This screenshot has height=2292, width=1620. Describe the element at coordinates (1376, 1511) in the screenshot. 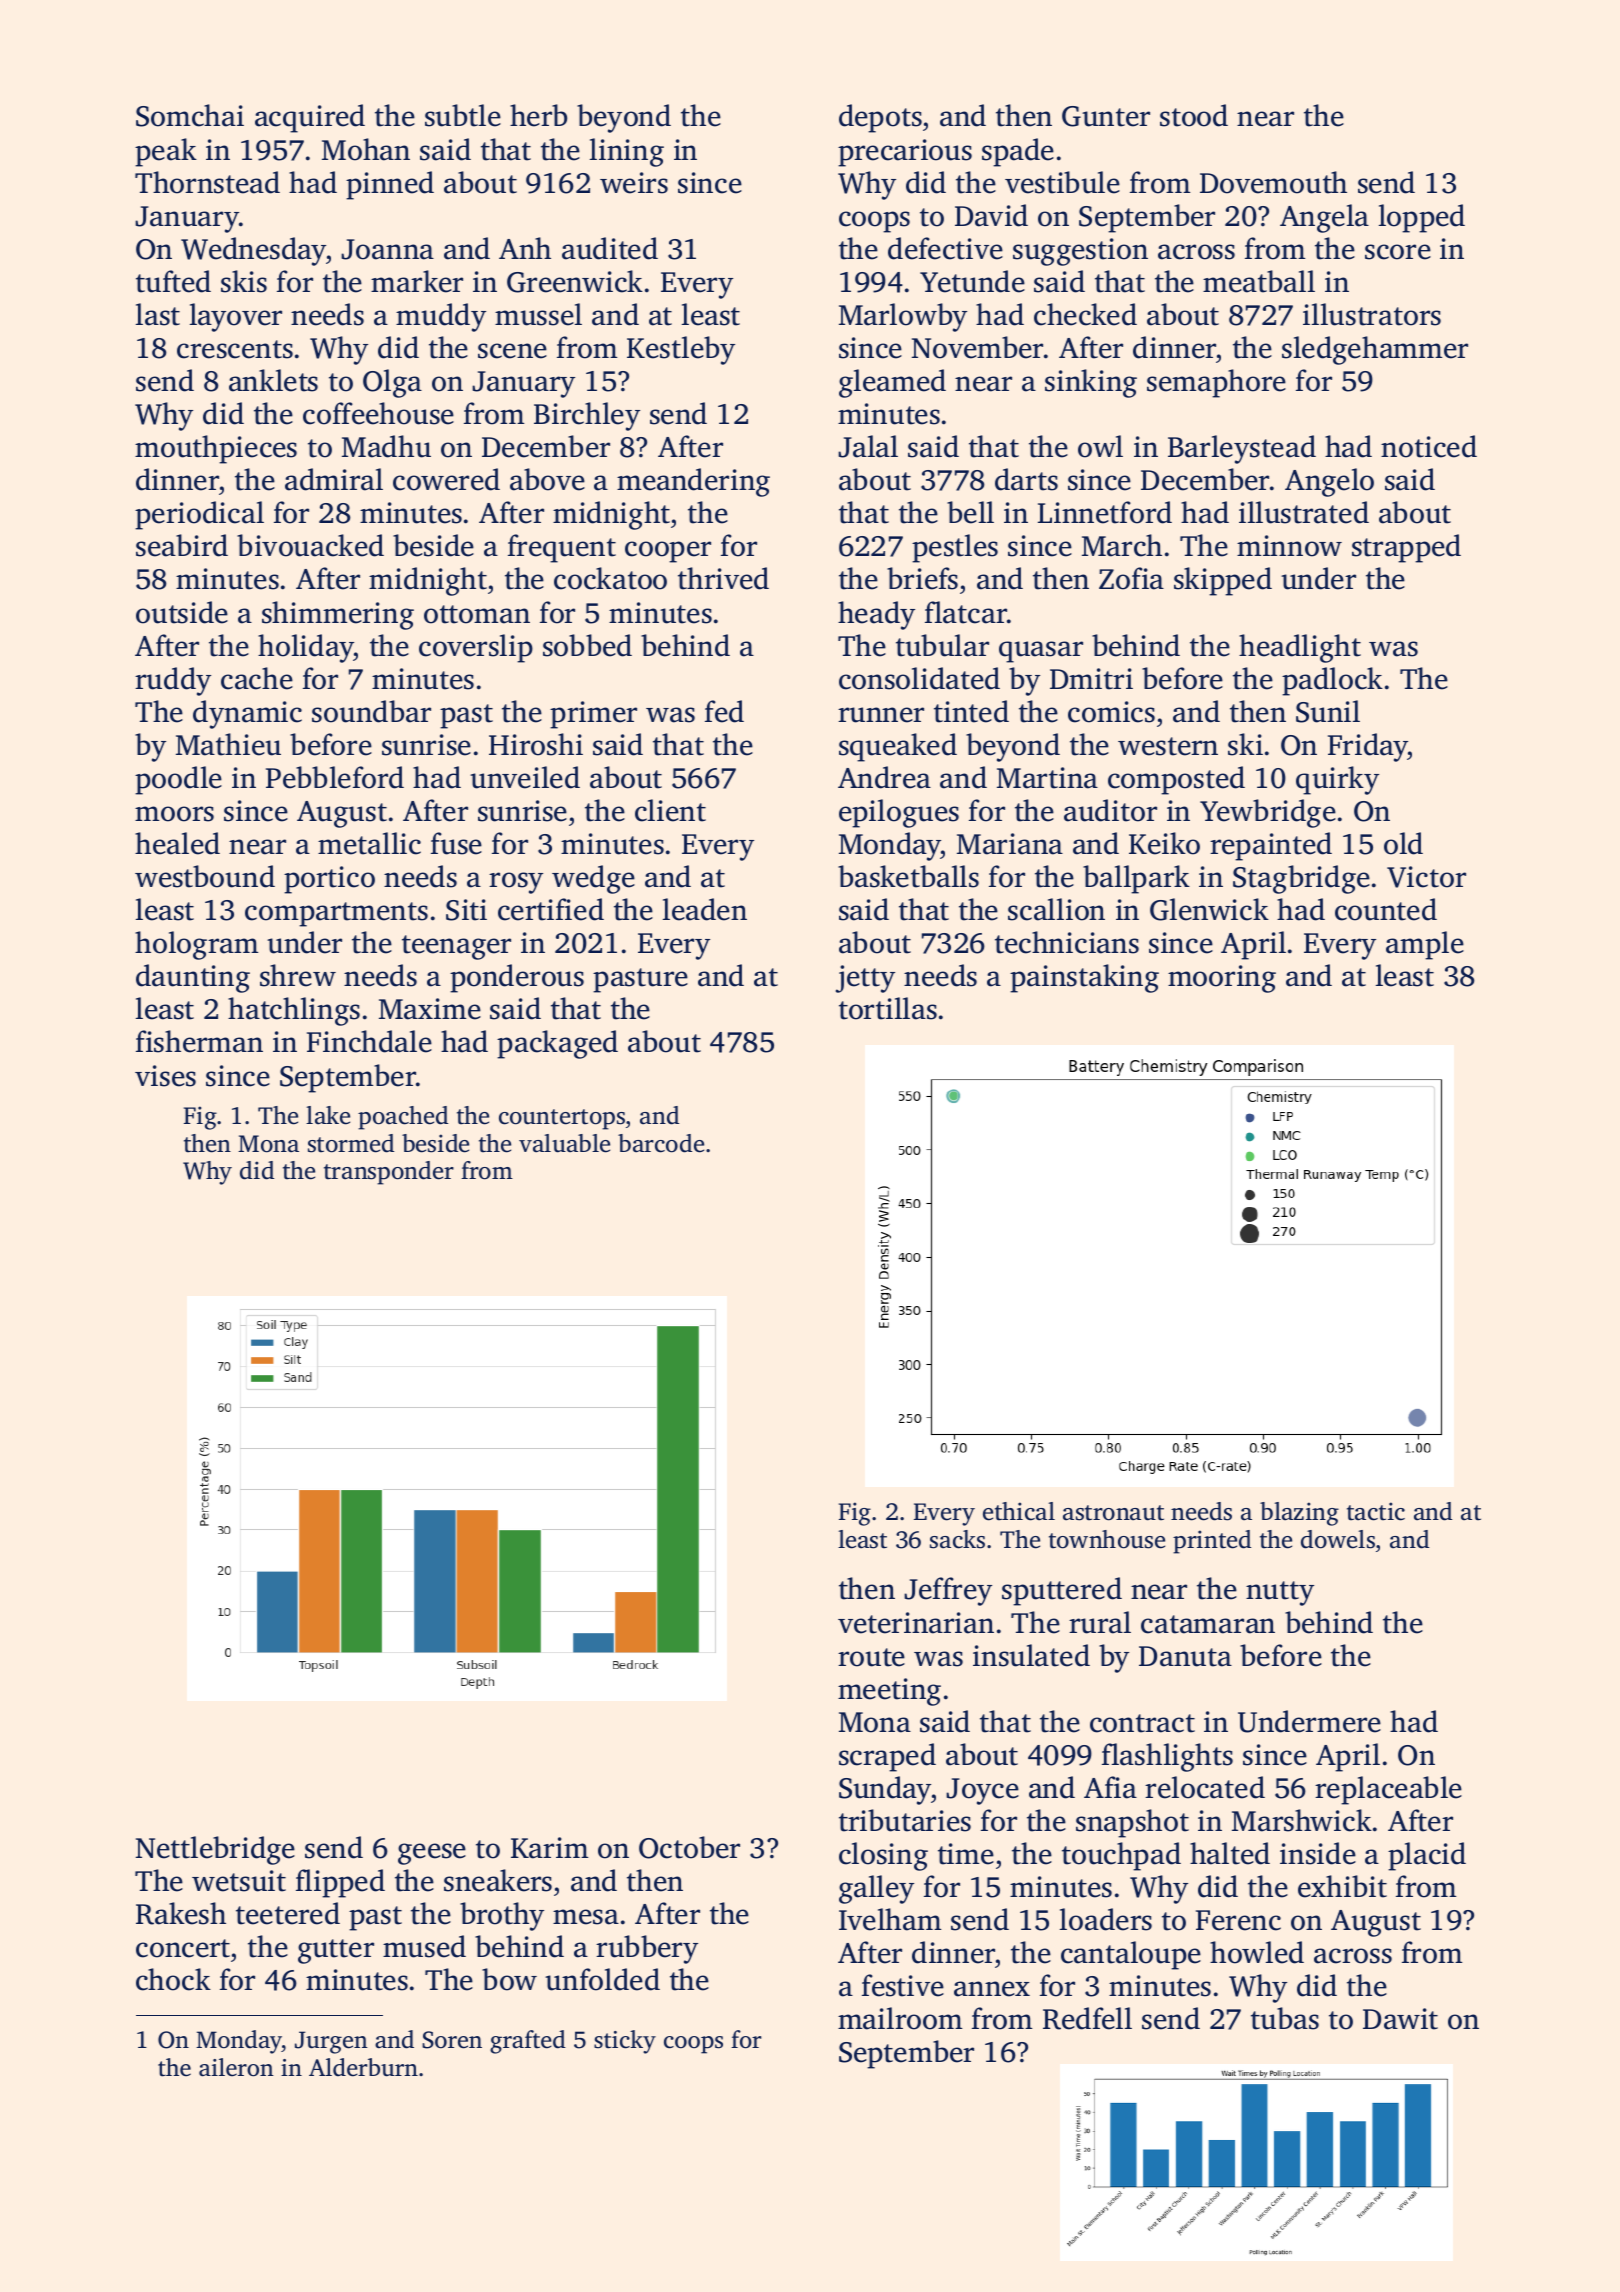

I see `tactic` at that location.
